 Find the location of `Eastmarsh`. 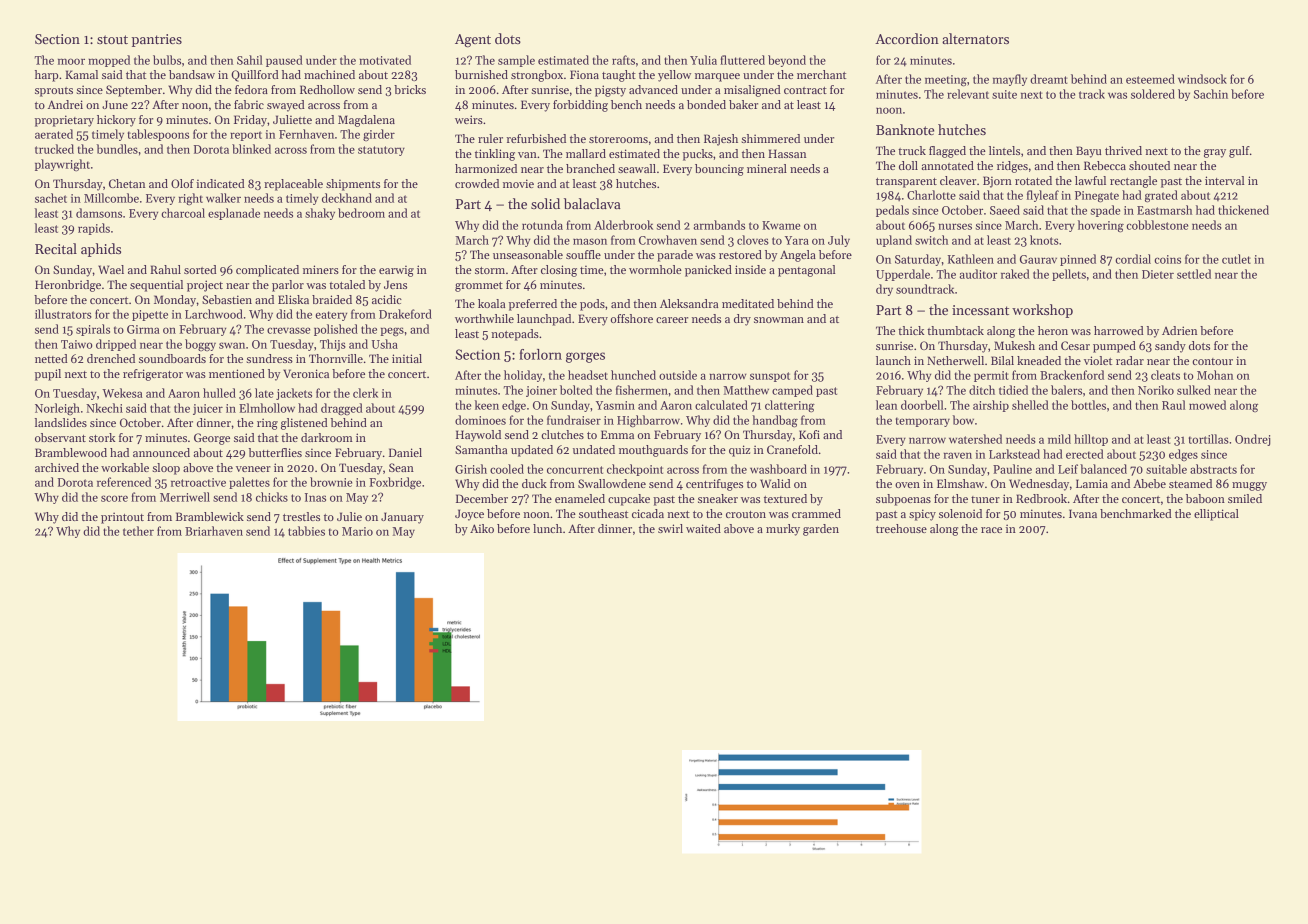

Eastmarsh is located at coordinates (1164, 210).
